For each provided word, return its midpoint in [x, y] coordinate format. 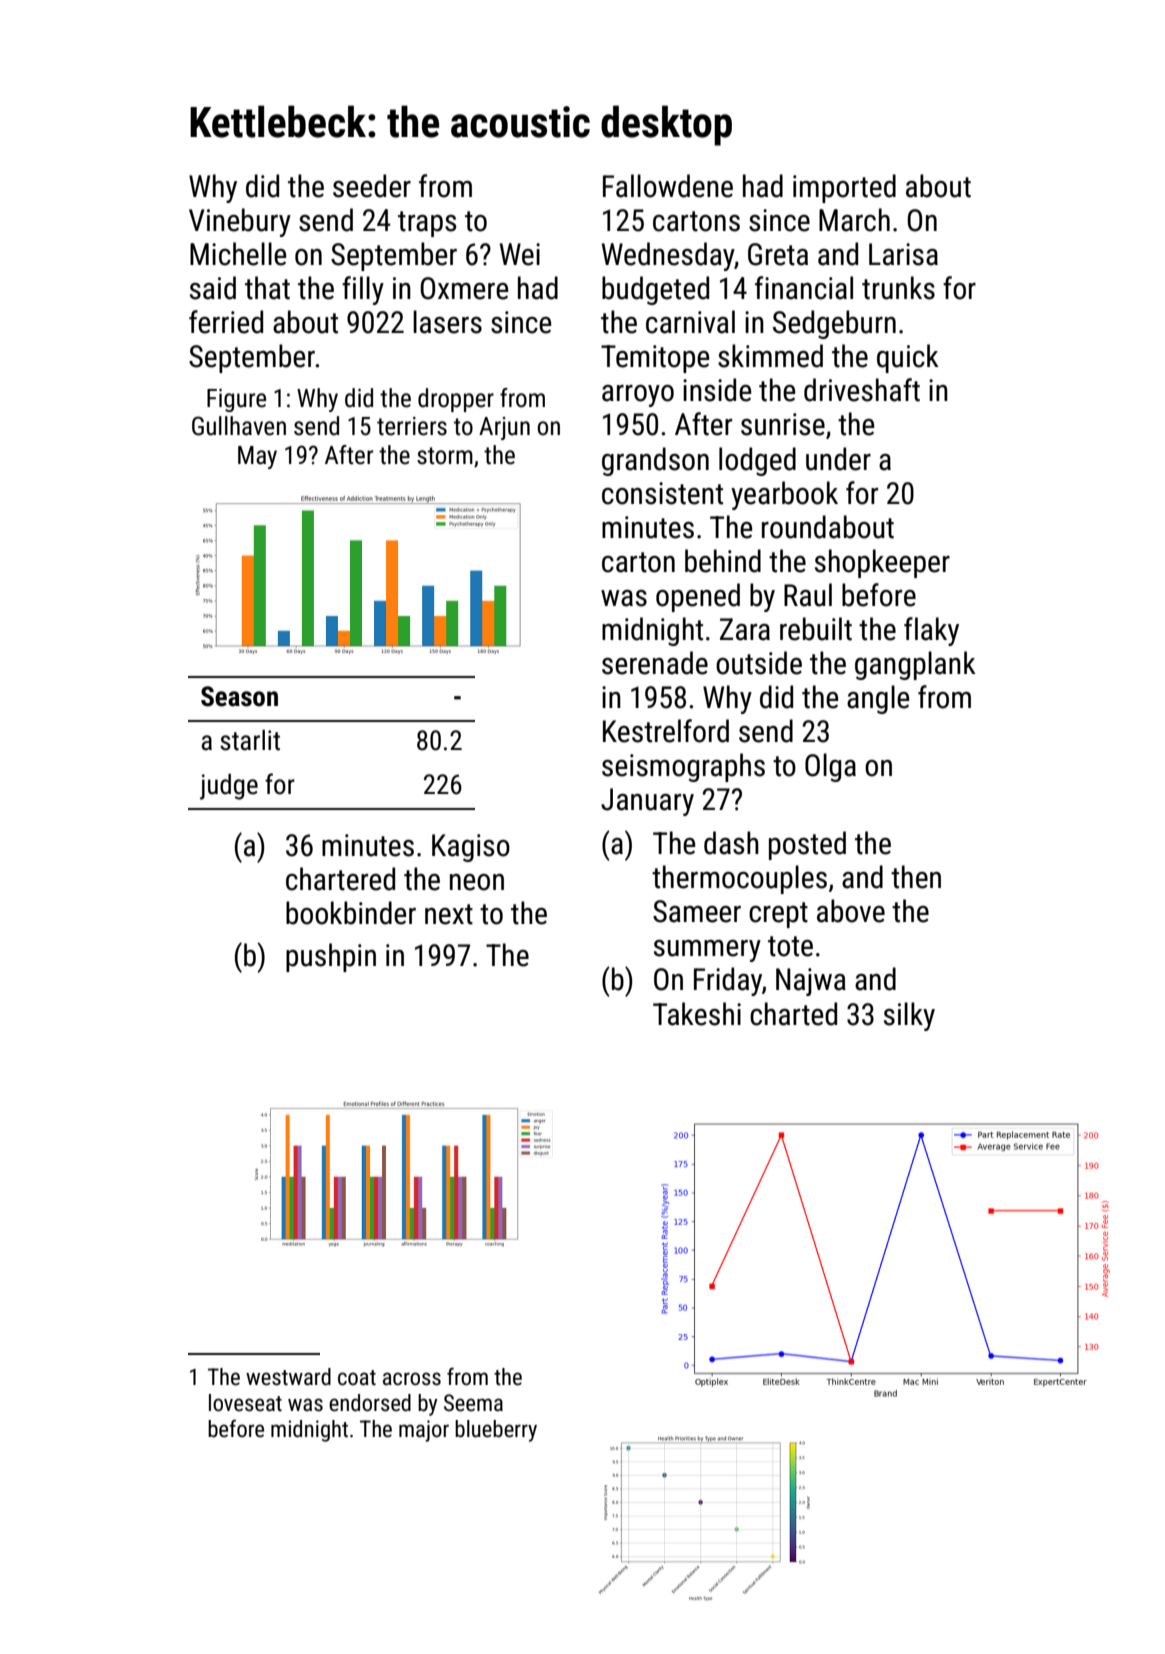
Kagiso [471, 848]
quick [908, 358]
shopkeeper [882, 563]
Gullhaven [239, 426]
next [449, 914]
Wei [520, 254]
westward [288, 1377]
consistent [662, 493]
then [916, 877]
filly [363, 290]
